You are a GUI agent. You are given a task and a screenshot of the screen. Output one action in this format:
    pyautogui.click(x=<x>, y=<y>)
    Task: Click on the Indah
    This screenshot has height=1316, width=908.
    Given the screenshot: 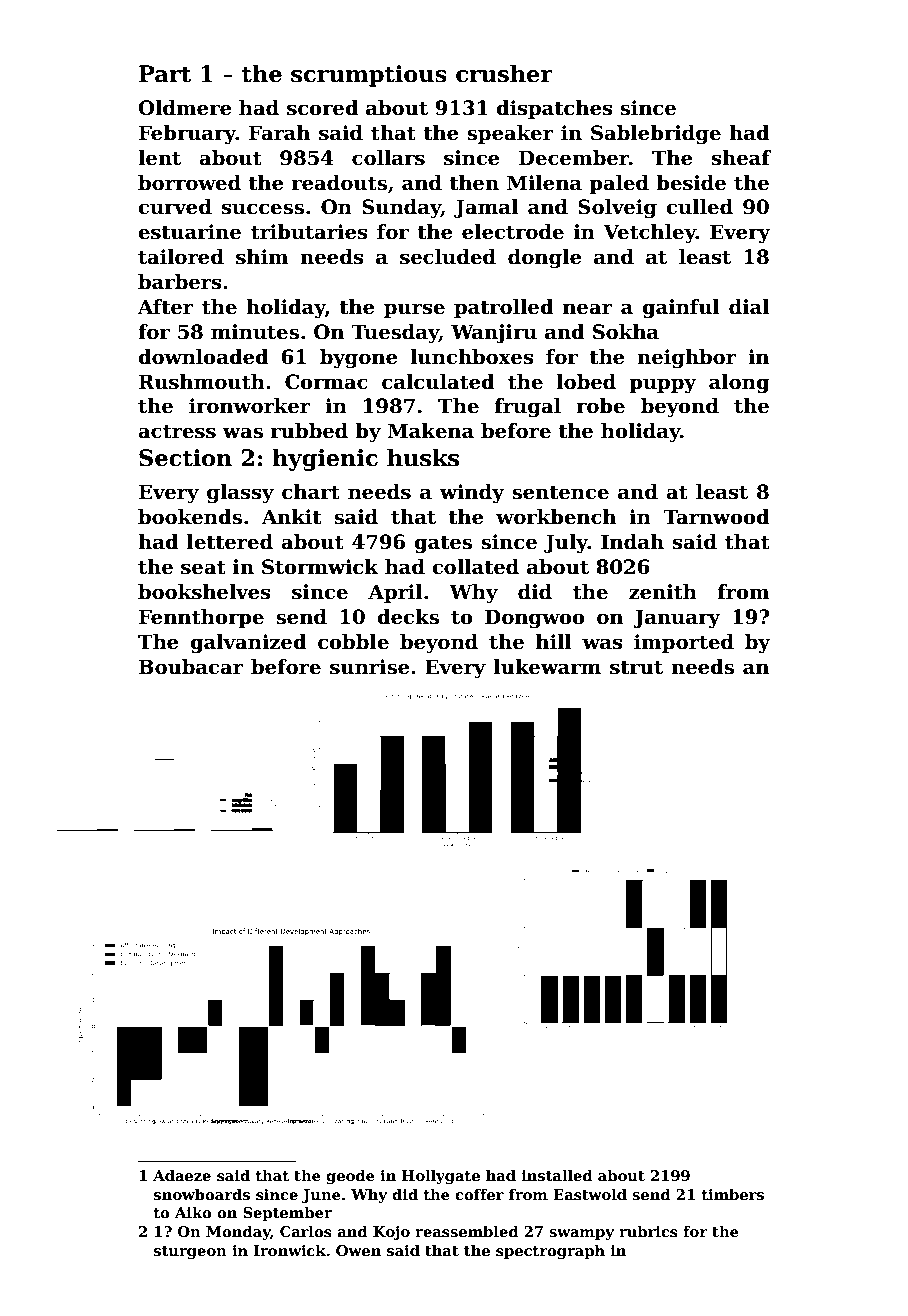 What is the action you would take?
    pyautogui.click(x=632, y=542)
